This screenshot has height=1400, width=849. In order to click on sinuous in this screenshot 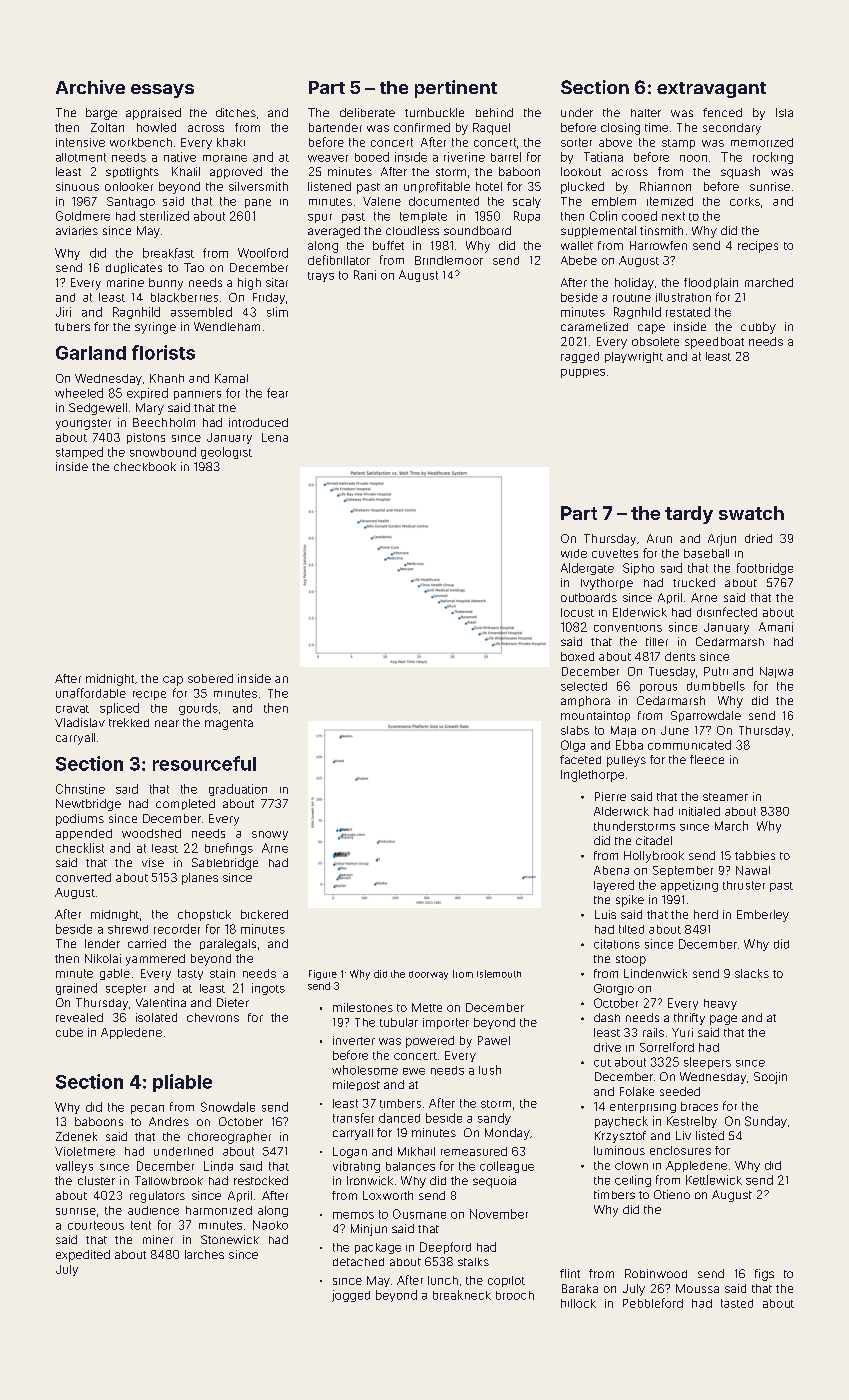, I will do `click(77, 186)`.
